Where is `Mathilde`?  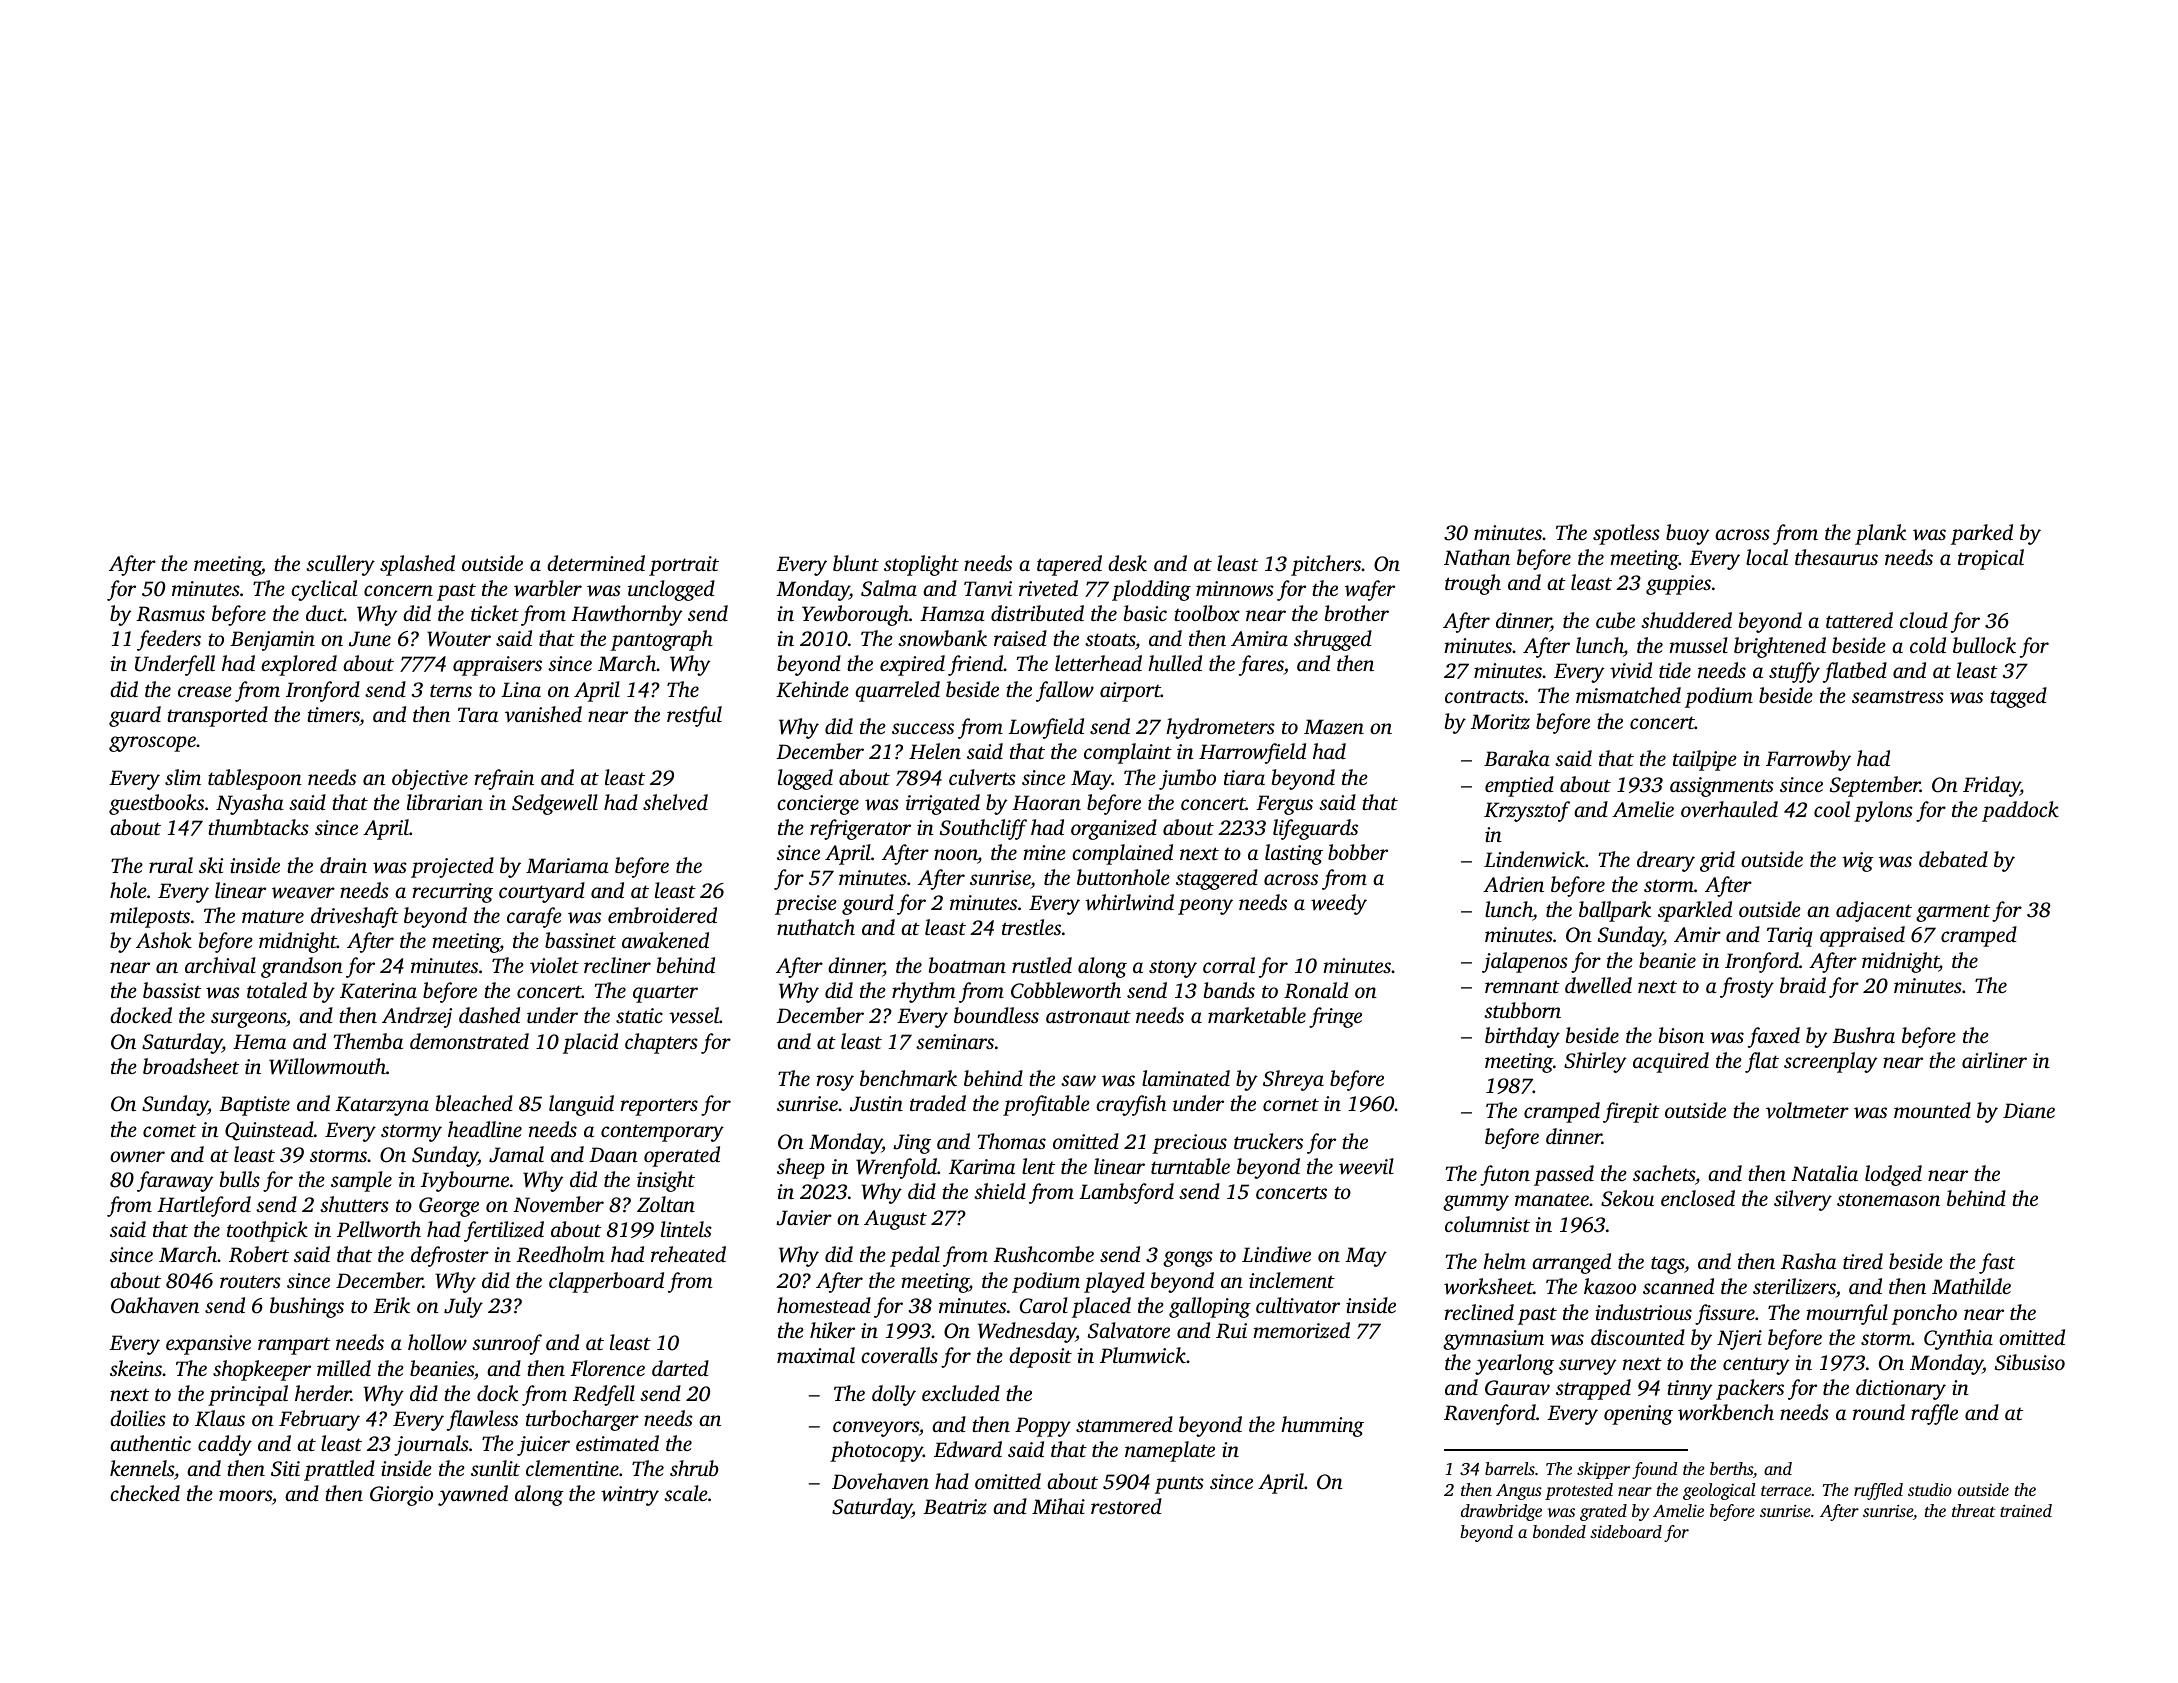
Mathilde is located at coordinates (1971, 1286).
